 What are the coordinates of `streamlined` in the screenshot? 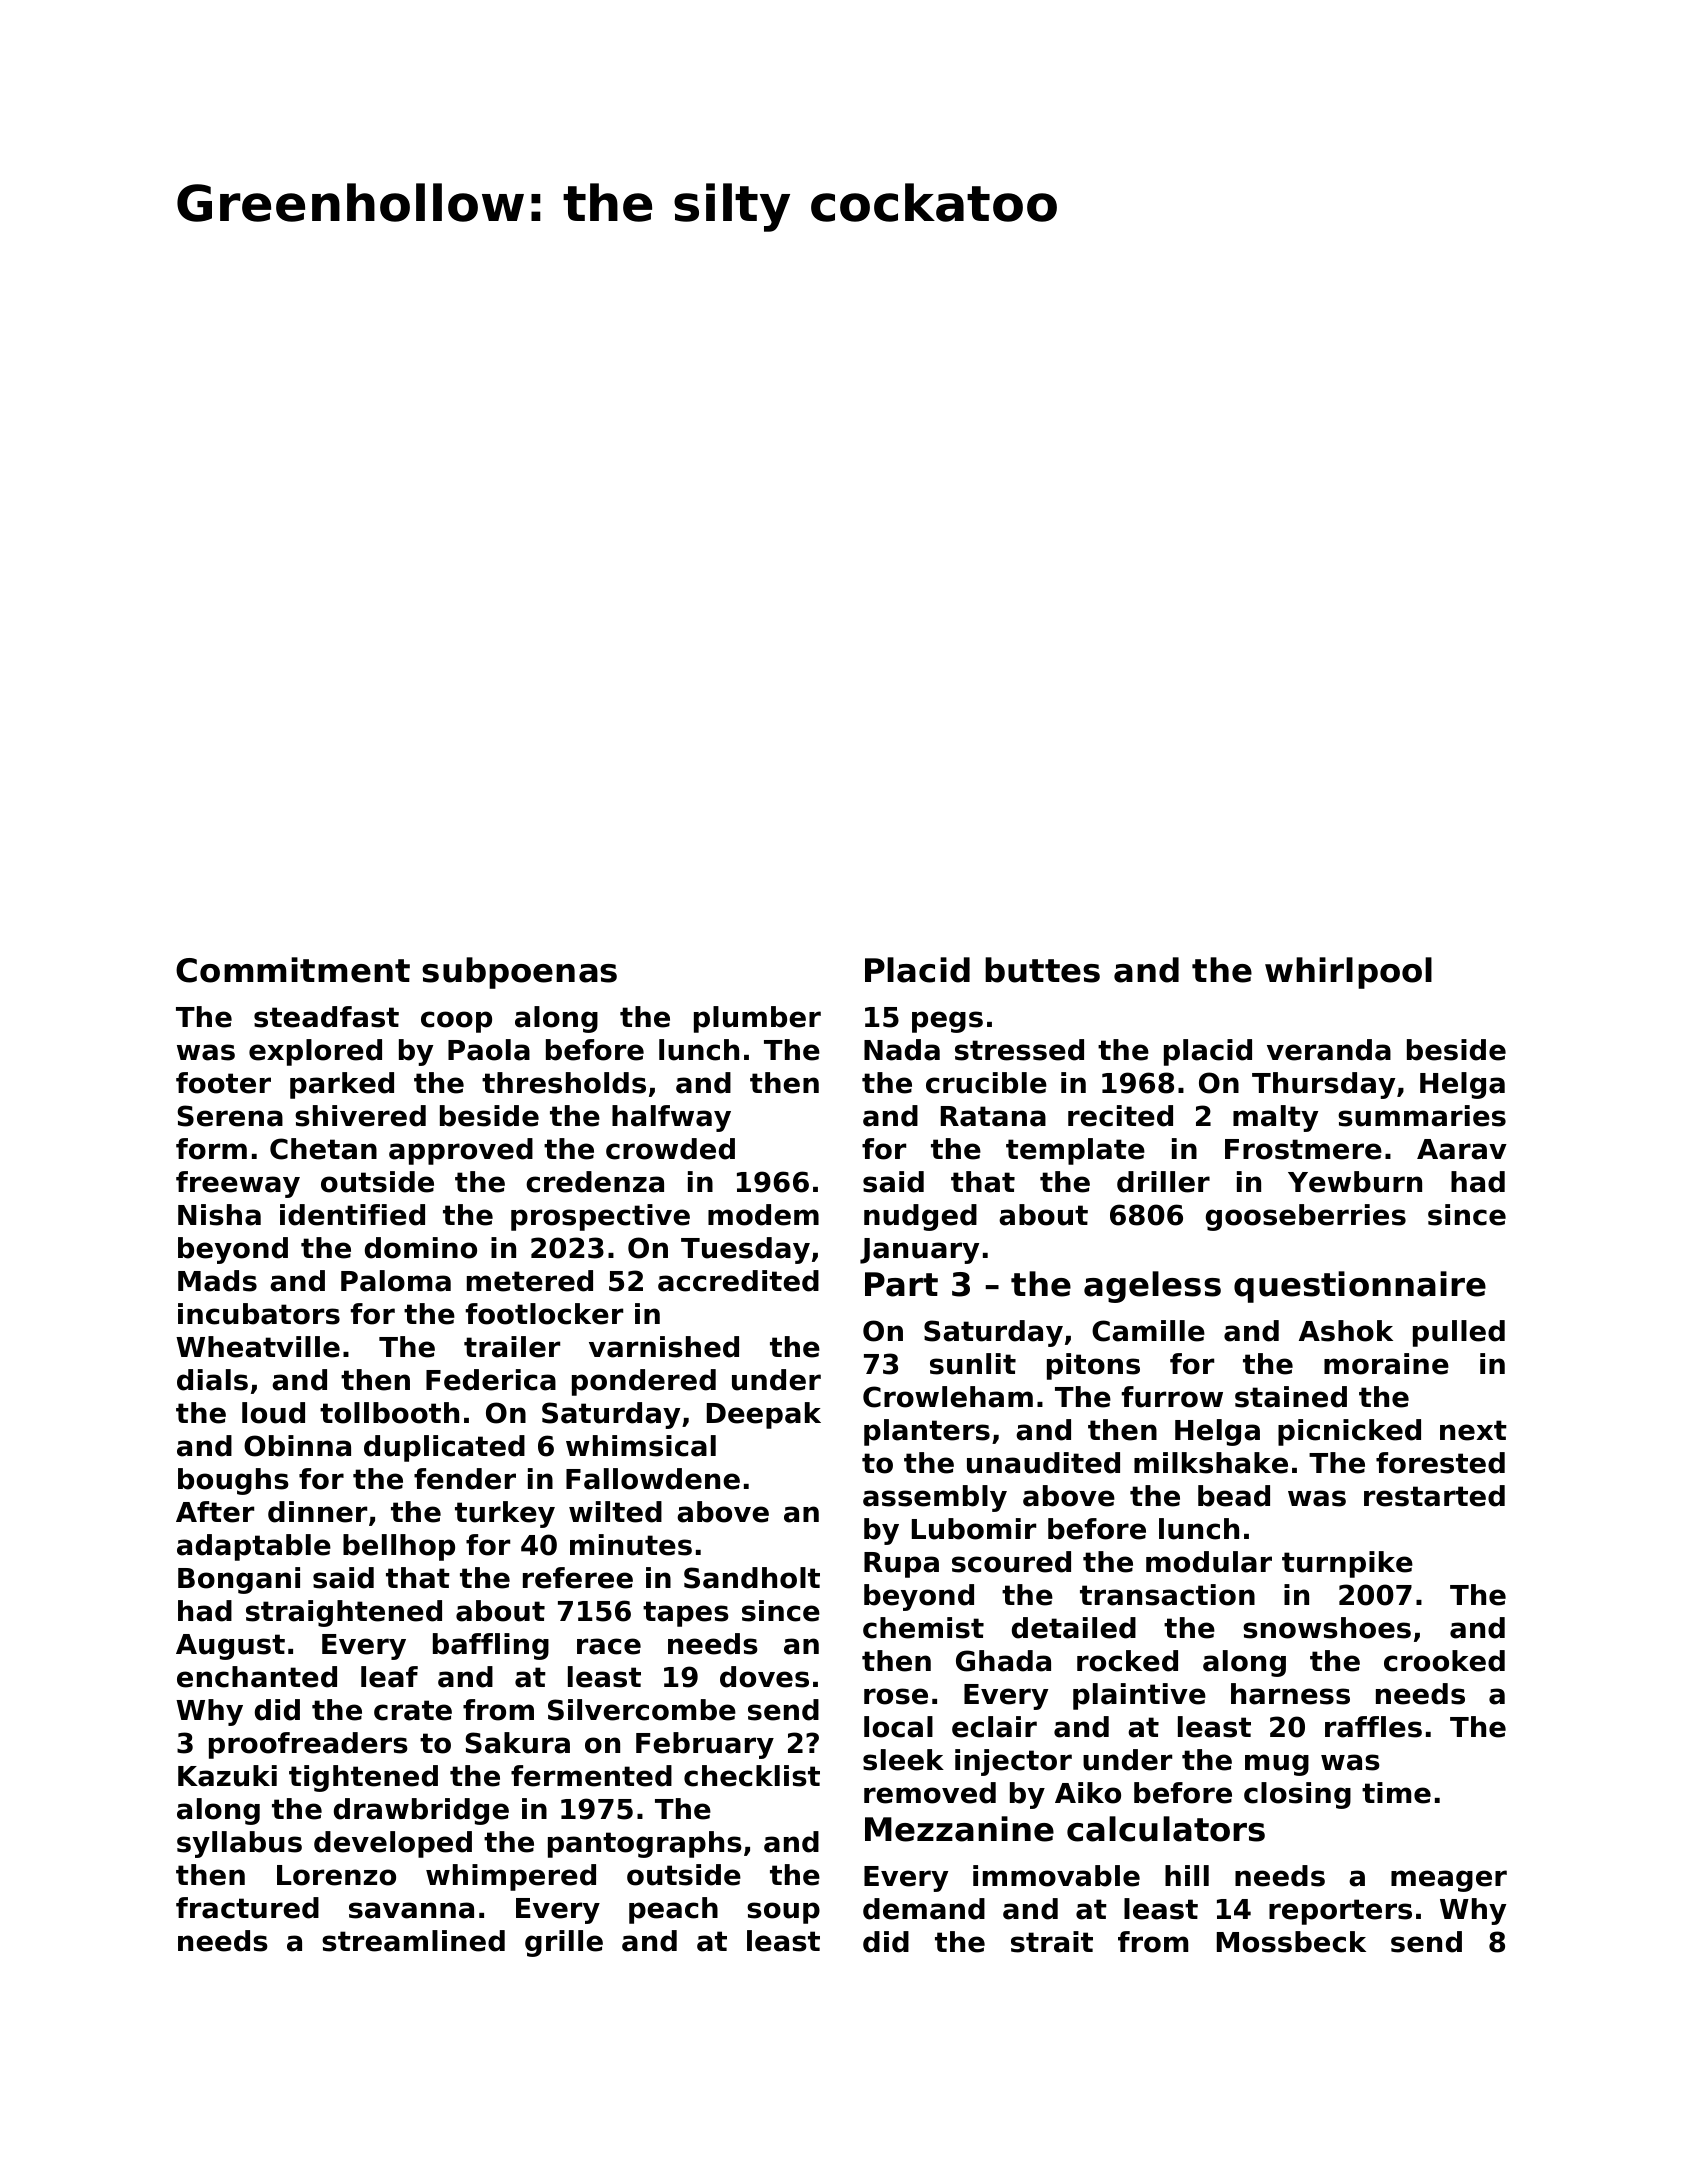 It's located at (413, 1941).
